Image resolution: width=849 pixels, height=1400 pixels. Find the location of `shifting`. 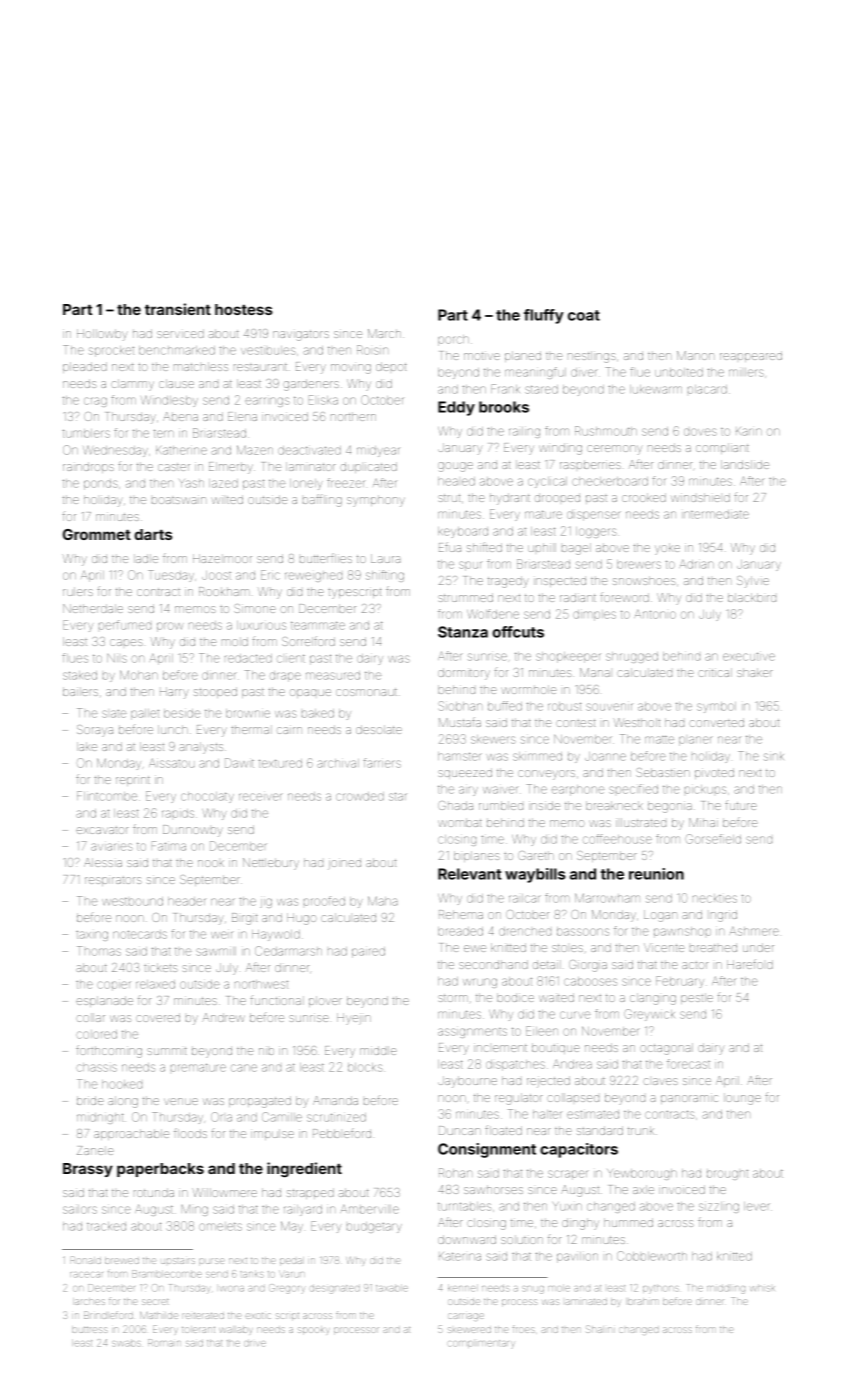

shifting is located at coordinates (385, 576).
